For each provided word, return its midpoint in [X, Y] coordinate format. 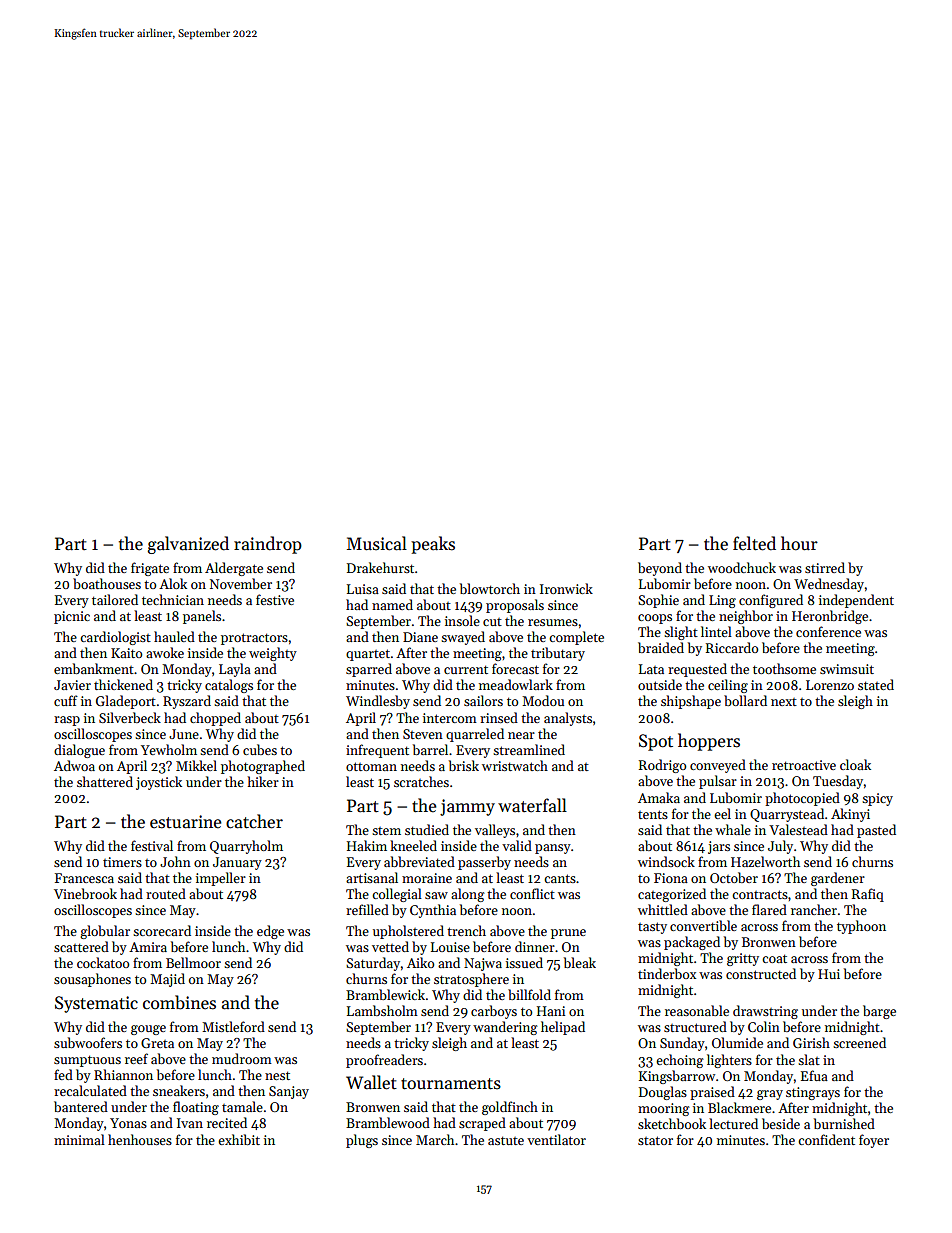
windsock [666, 861]
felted [754, 543]
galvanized [188, 545]
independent [856, 601]
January [237, 863]
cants [560, 878]
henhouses [140, 1139]
